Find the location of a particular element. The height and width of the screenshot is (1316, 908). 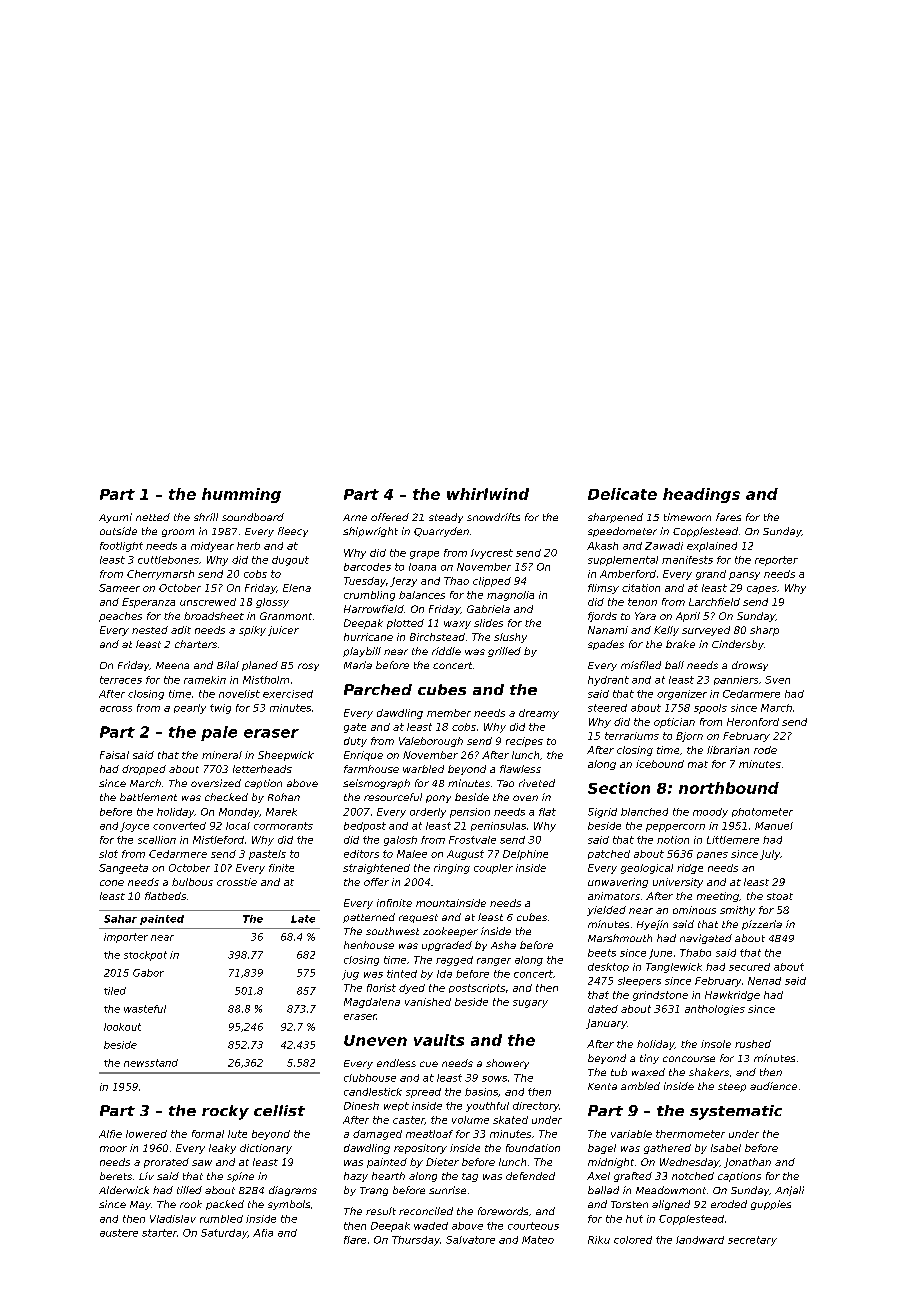

Thao is located at coordinates (456, 581).
